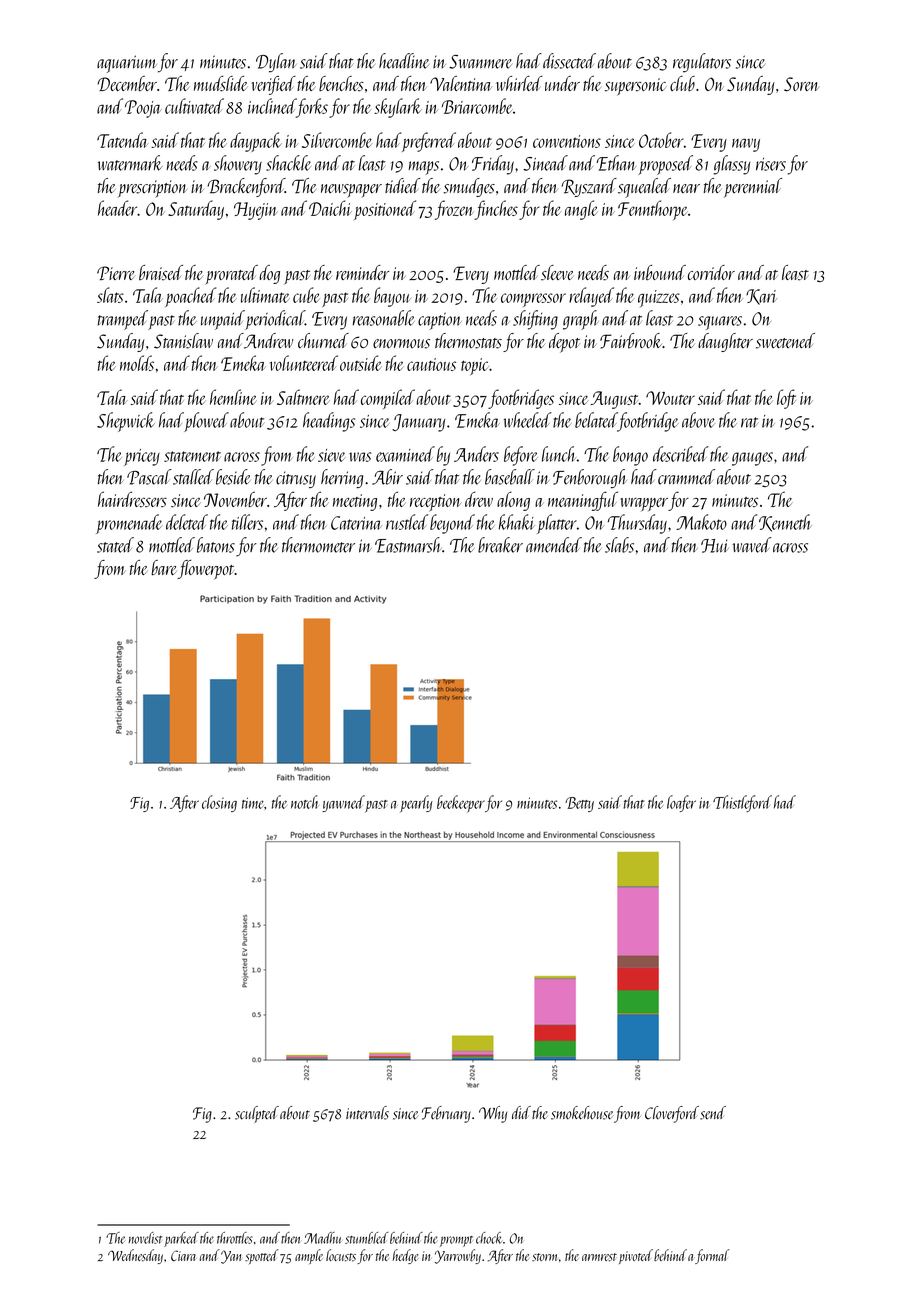 The height and width of the image is (1308, 924). Describe the element at coordinates (181, 1239) in the image. I see `parked` at that location.
